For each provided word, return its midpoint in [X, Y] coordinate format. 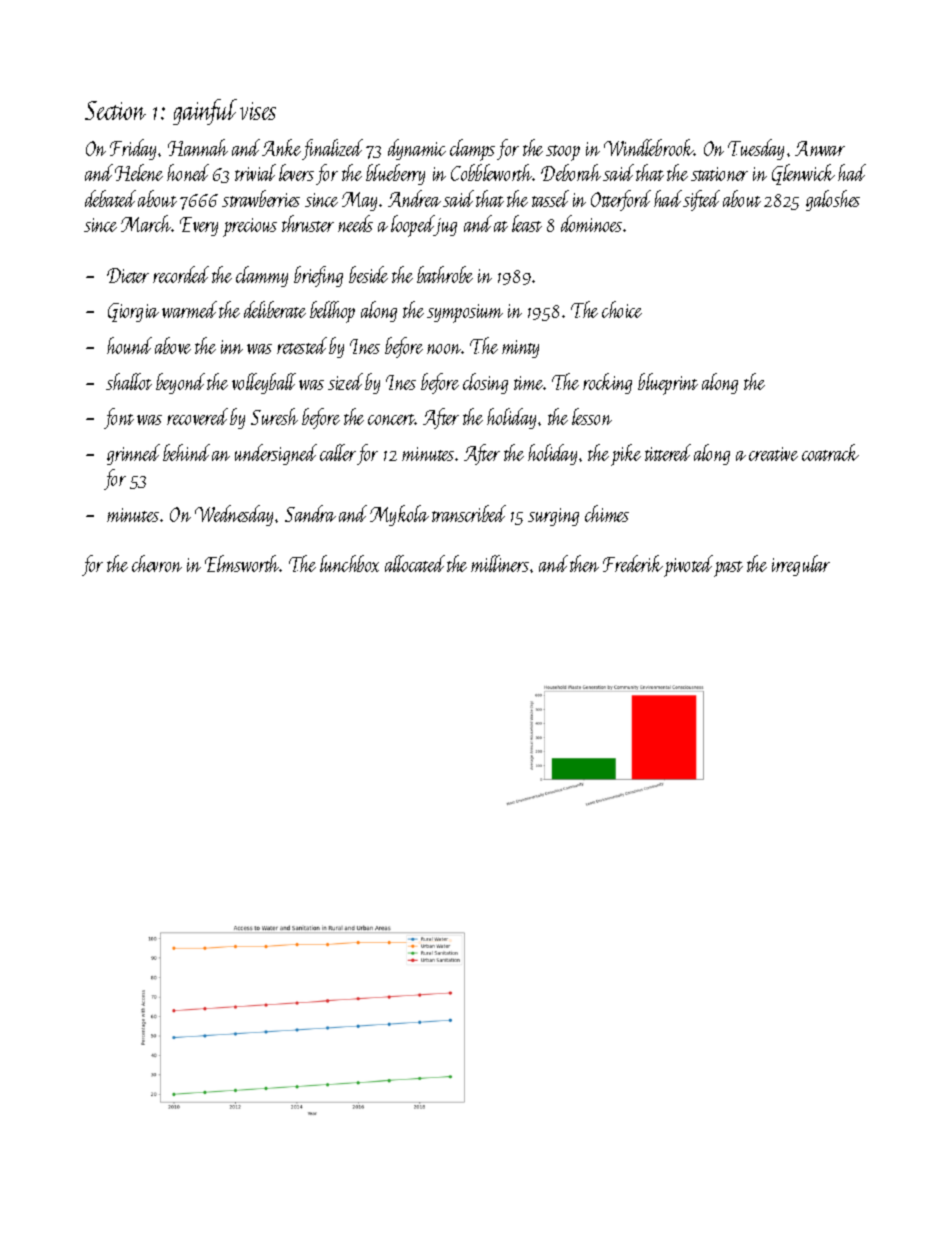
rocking [607, 383]
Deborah [571, 172]
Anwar [820, 148]
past [728, 569]
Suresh [274, 416]
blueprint [668, 384]
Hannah [198, 147]
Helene [139, 172]
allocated [415, 563]
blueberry [395, 174]
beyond [180, 383]
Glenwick [803, 174]
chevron [157, 563]
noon [444, 349]
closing [485, 383]
